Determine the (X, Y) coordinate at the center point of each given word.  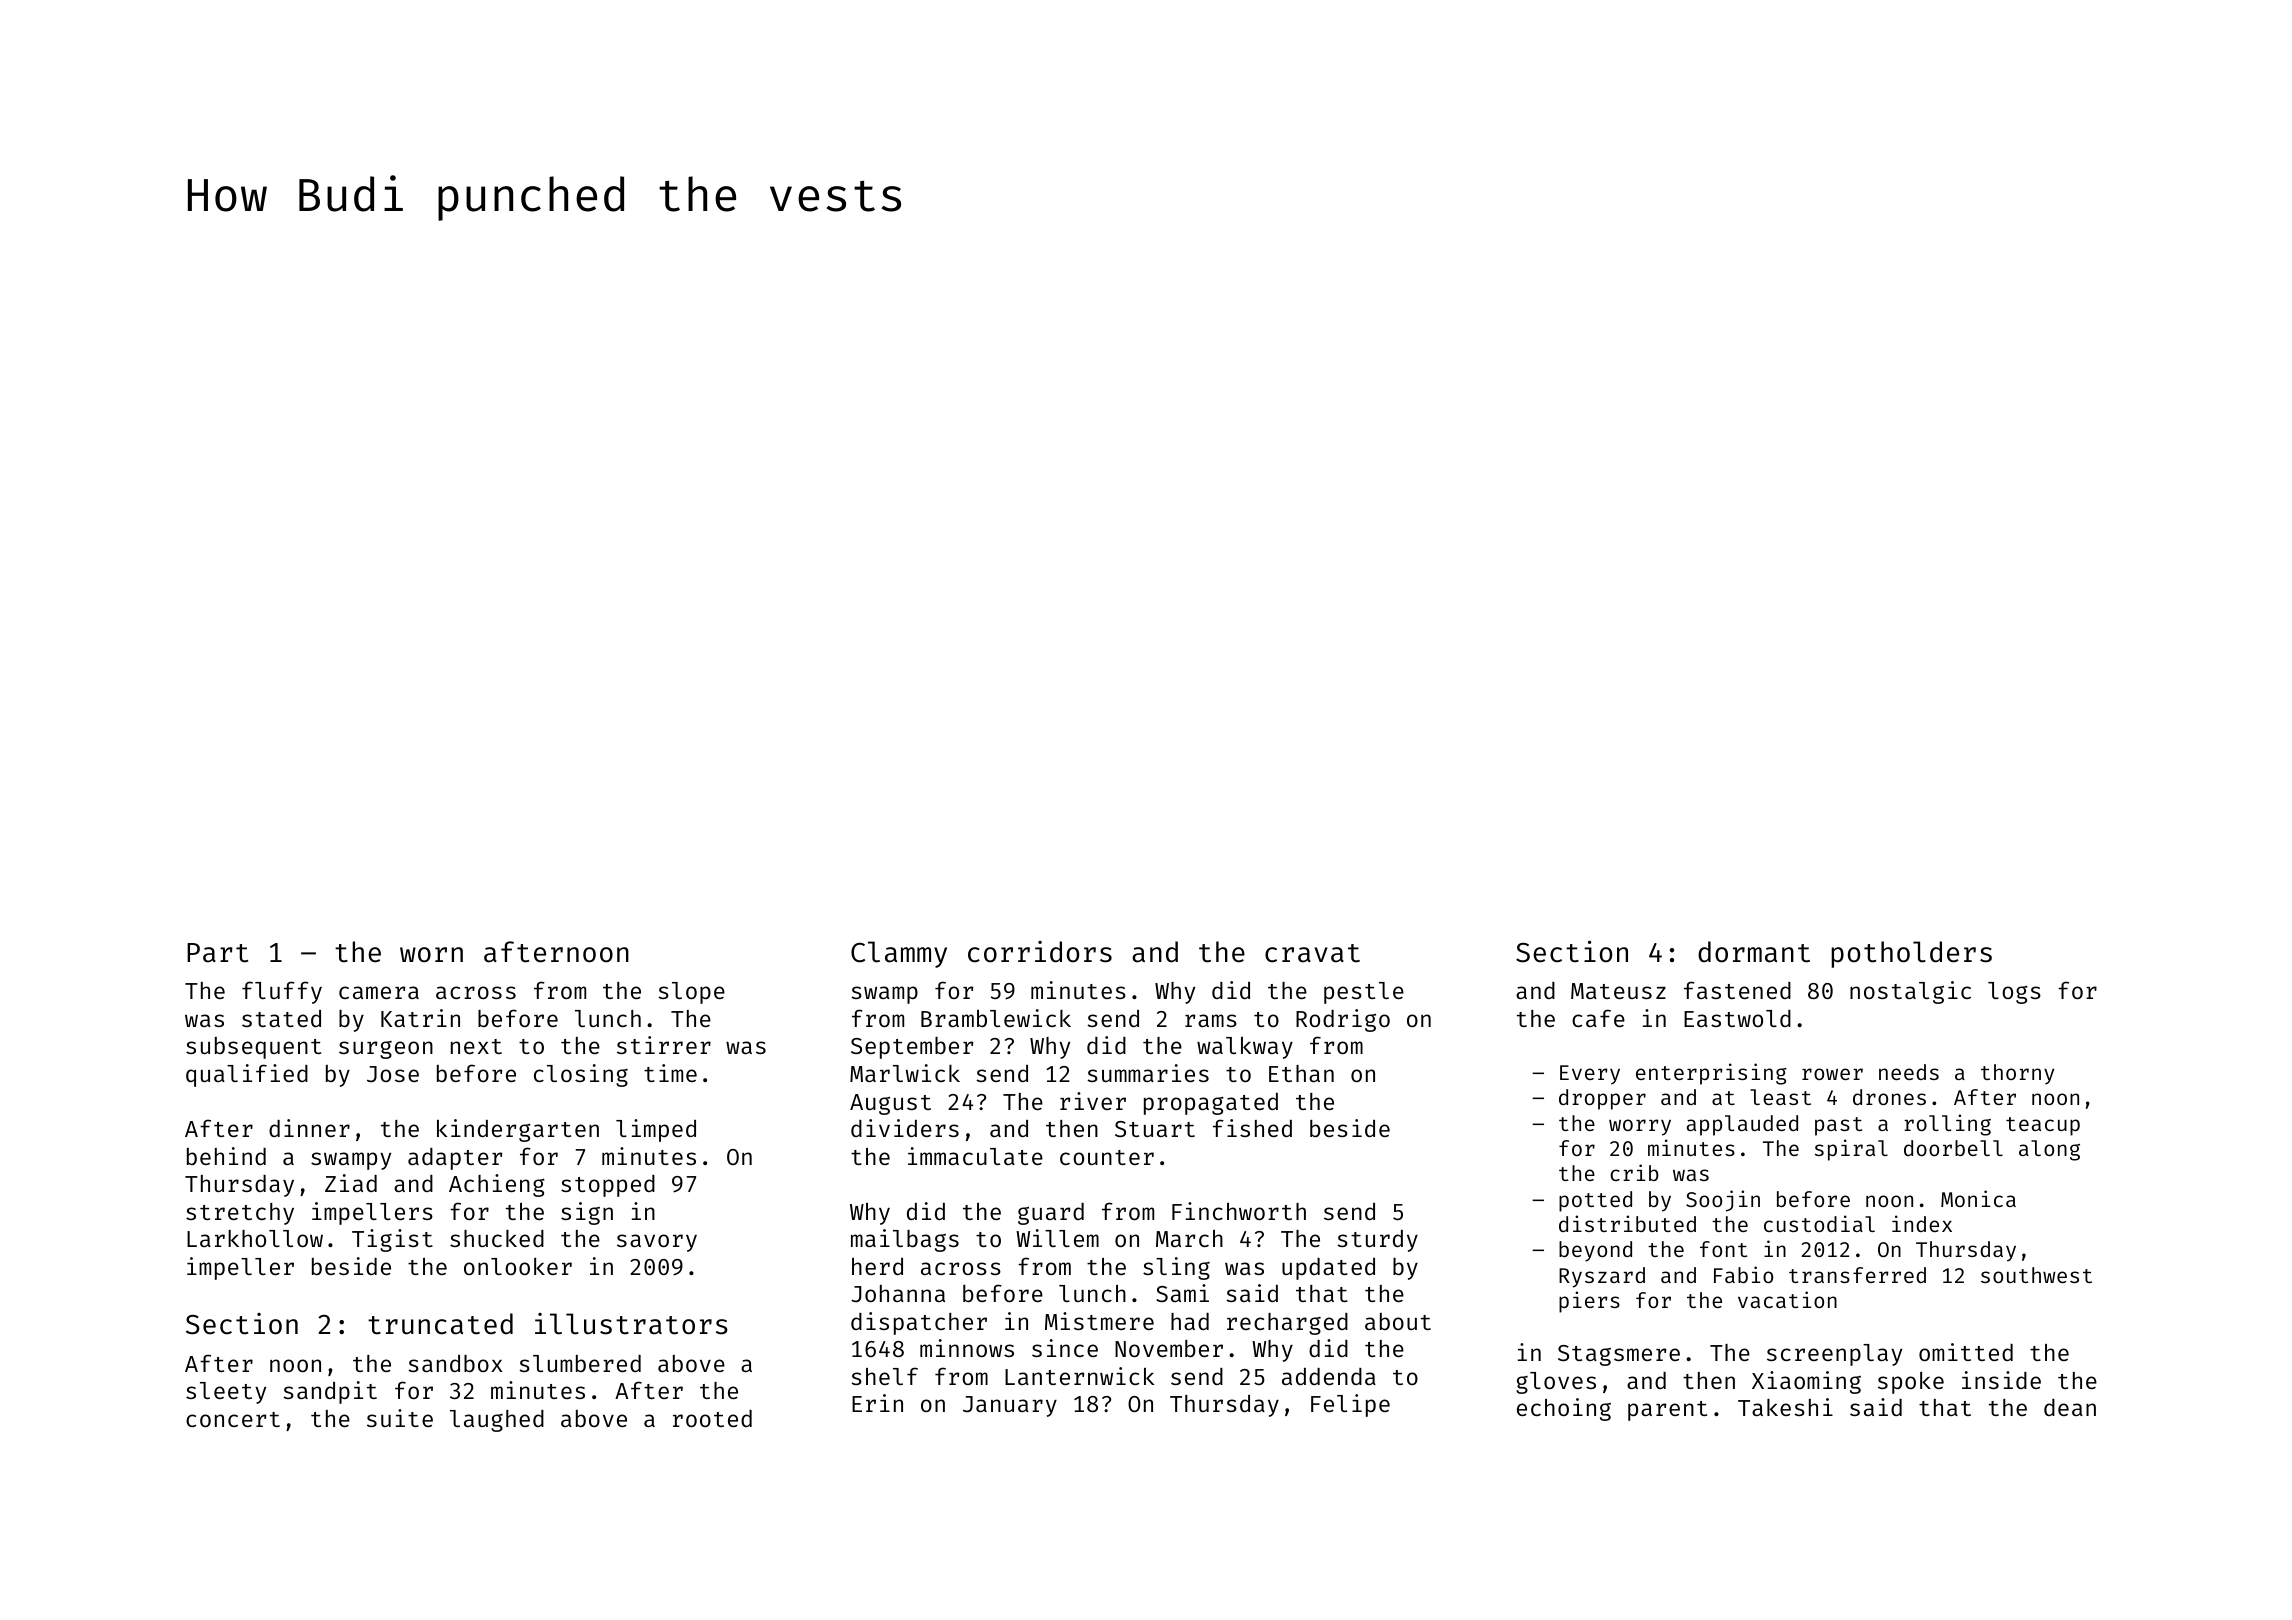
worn (431, 955)
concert (233, 1419)
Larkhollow (255, 1238)
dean (2070, 1407)
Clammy (899, 954)
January (1010, 1406)
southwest (2036, 1275)
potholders (1911, 954)
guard (1051, 1214)
